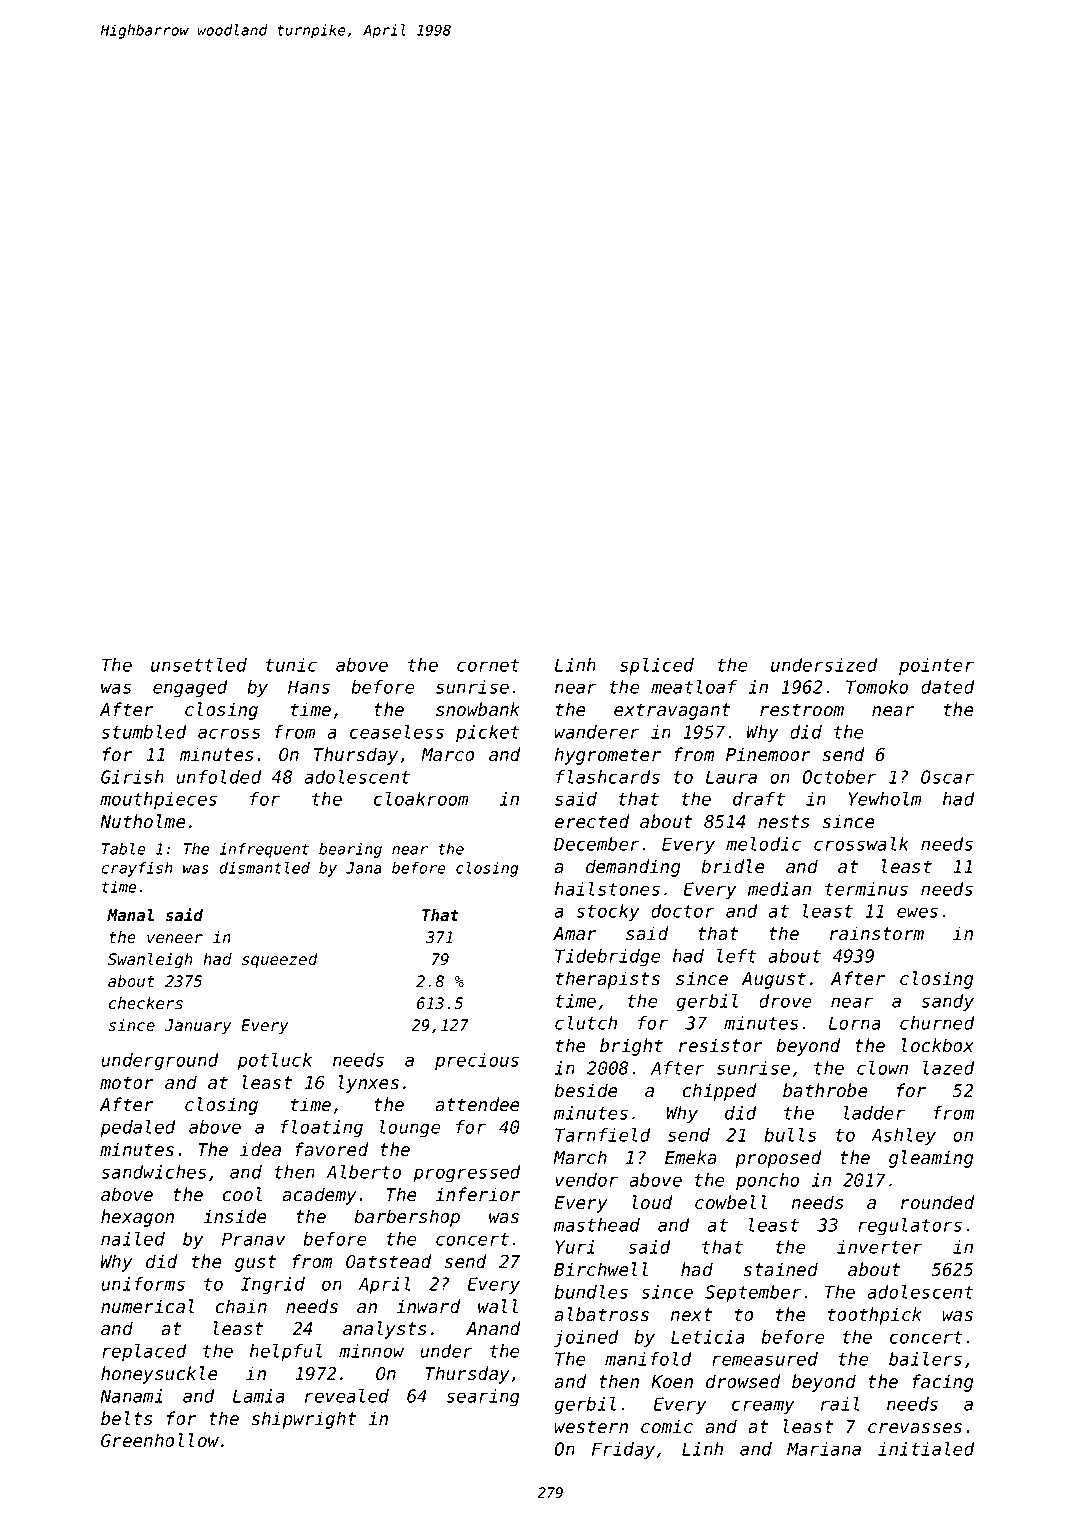 This screenshot has height=1527, width=1075. I want to click on Tarnfield, so click(603, 1135).
